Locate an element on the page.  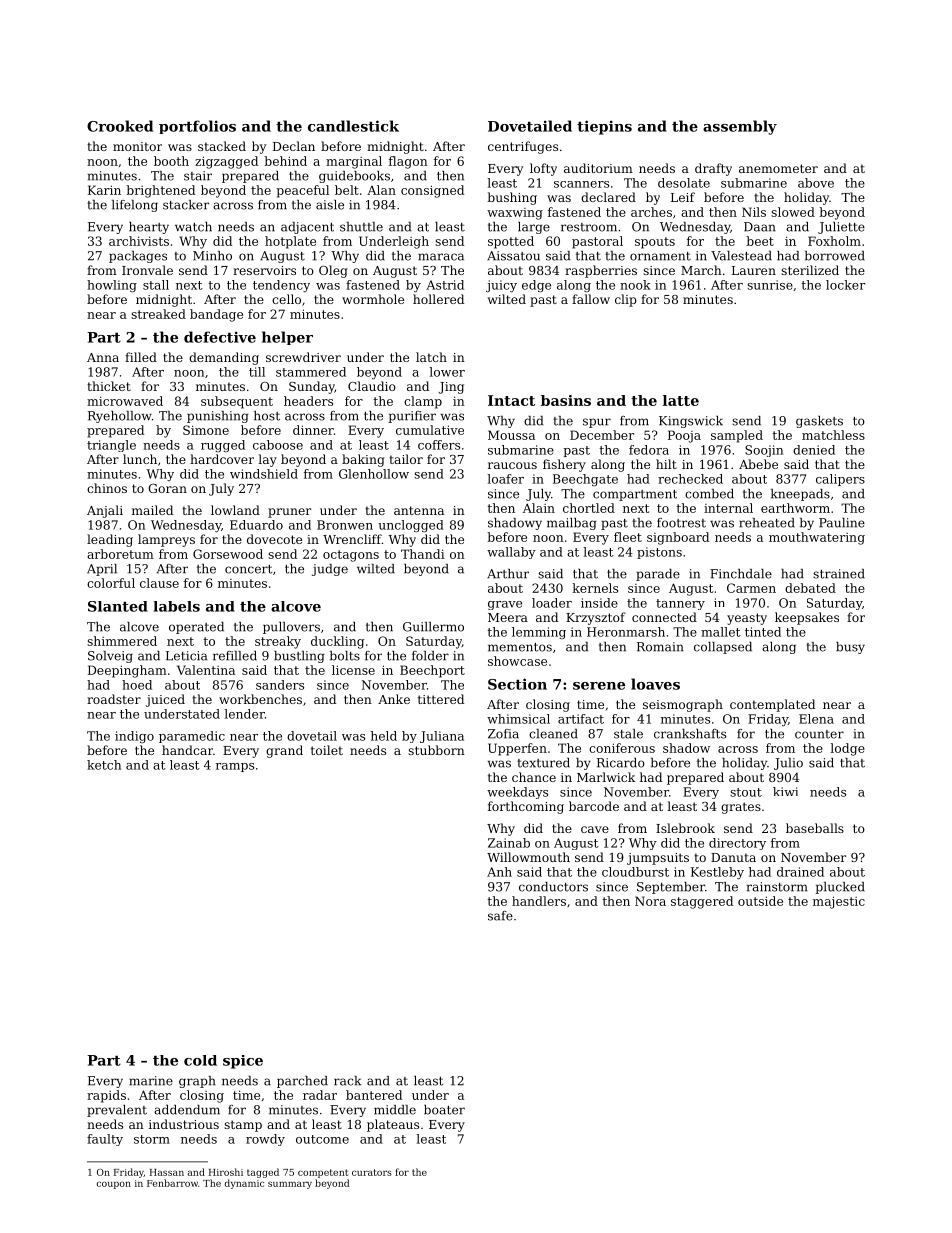
assembly is located at coordinates (740, 127).
